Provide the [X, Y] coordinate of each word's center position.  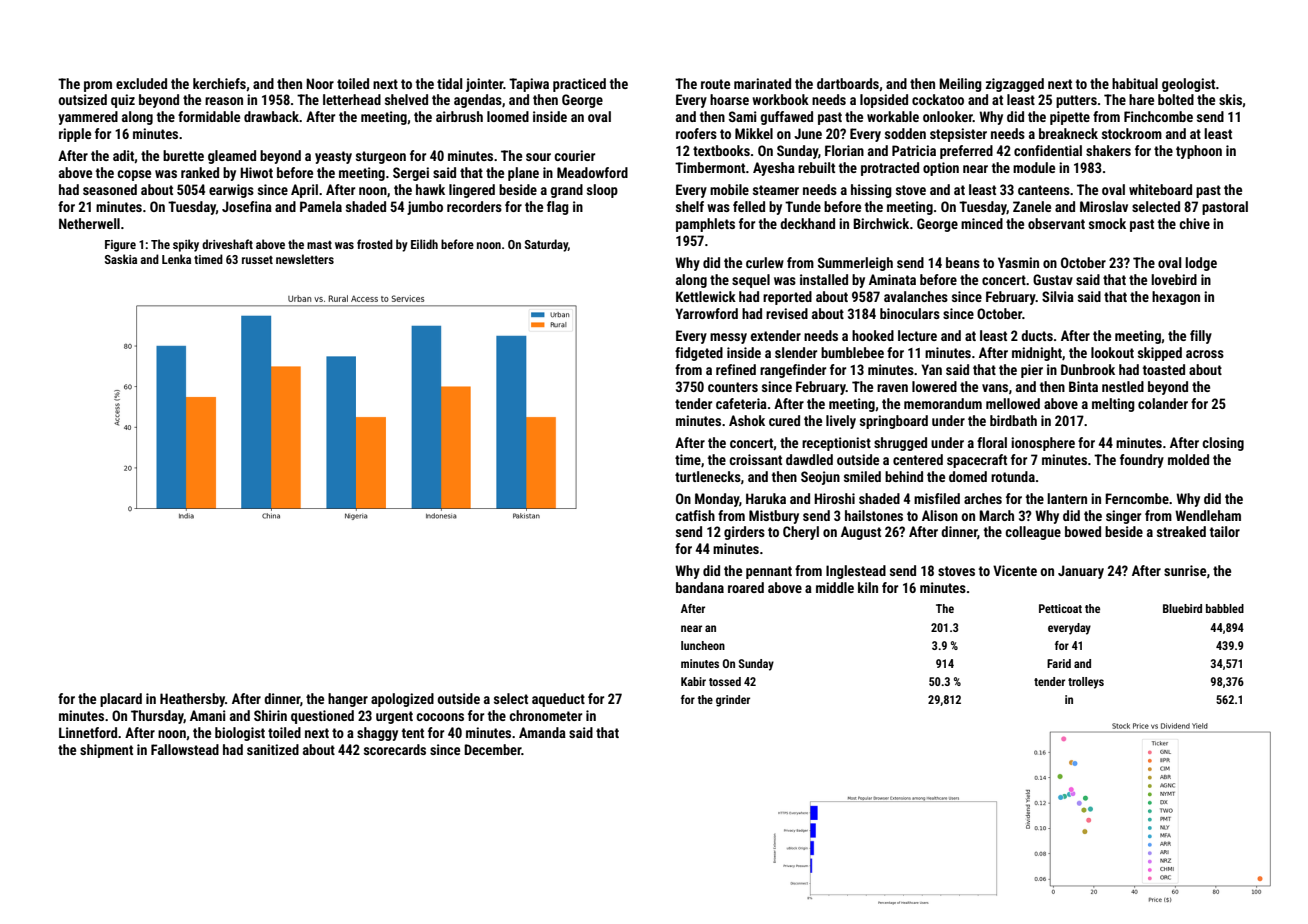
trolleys [1086, 683]
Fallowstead [185, 749]
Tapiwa [529, 85]
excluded [141, 83]
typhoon [1199, 152]
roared [746, 587]
